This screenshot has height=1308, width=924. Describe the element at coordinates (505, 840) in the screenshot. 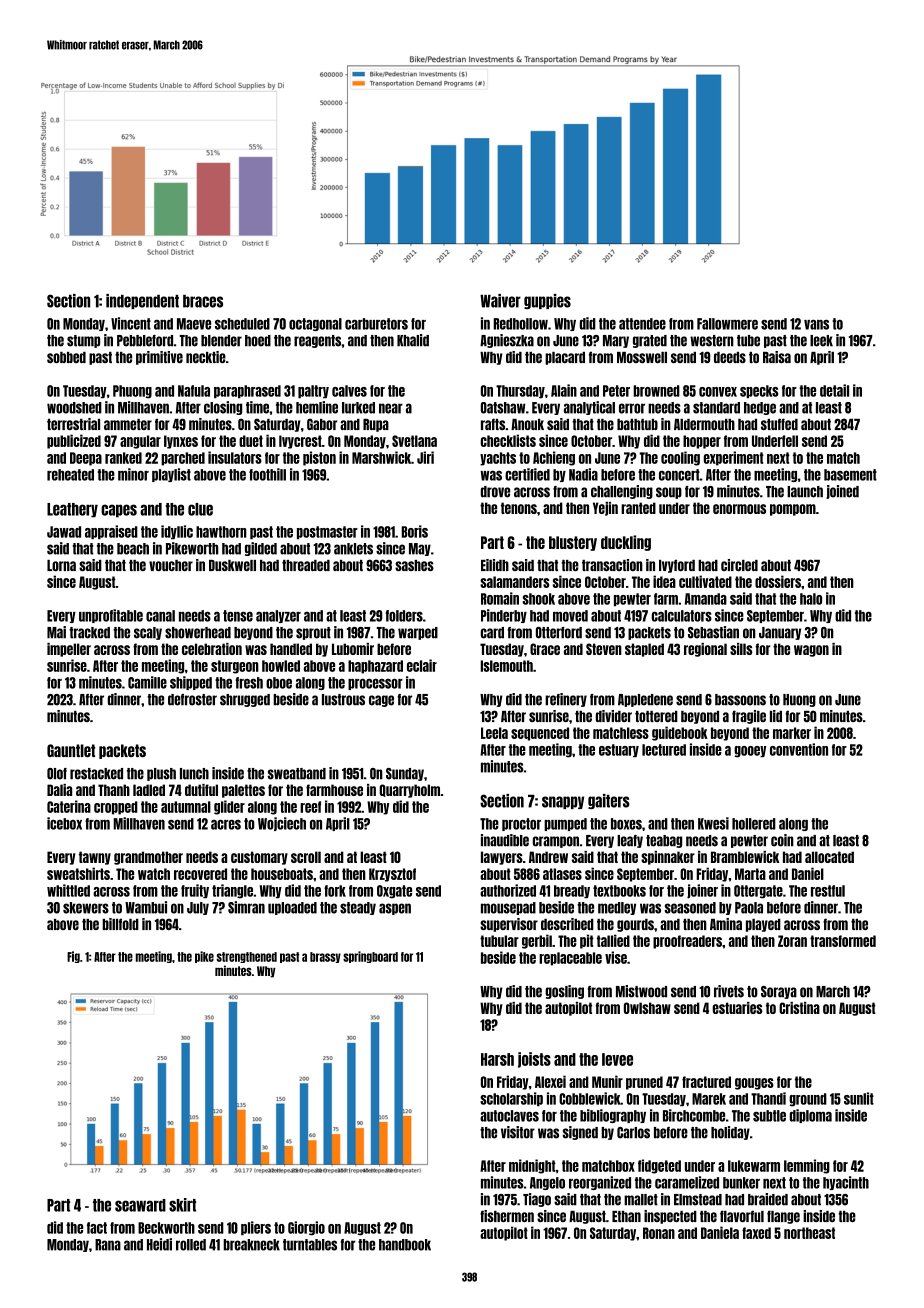

I see `inaudible` at that location.
